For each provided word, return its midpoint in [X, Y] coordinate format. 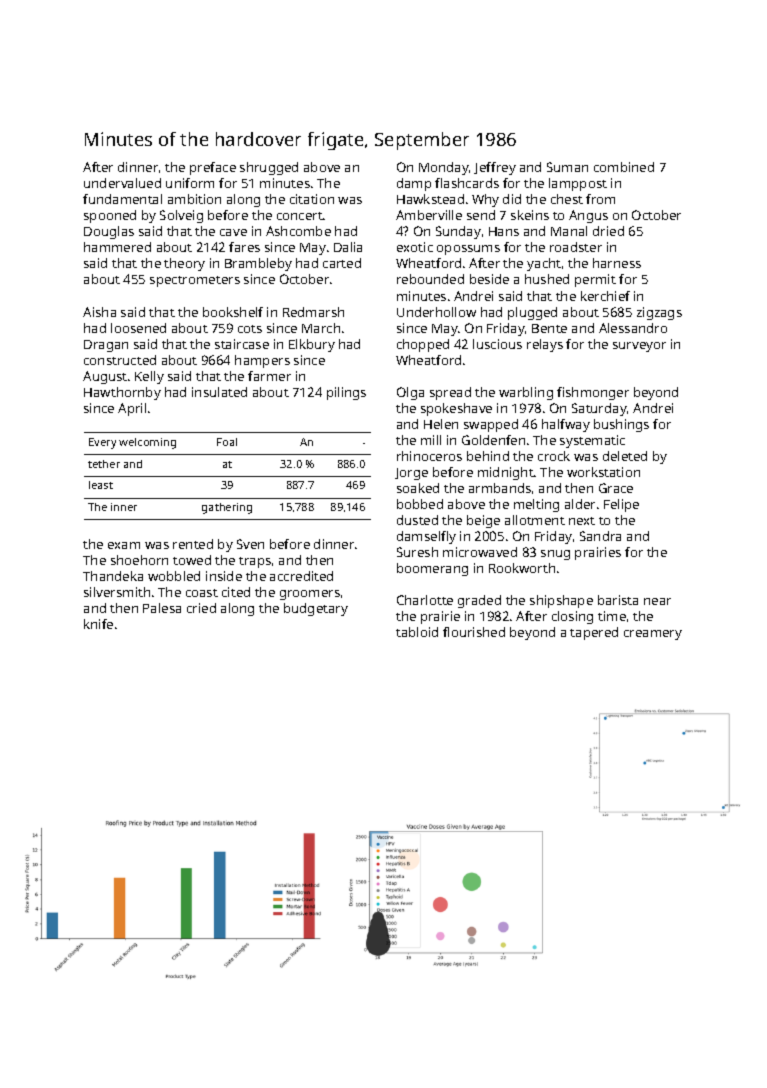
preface [213, 168]
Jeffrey [495, 168]
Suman [567, 167]
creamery [653, 635]
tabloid [417, 632]
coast [202, 593]
